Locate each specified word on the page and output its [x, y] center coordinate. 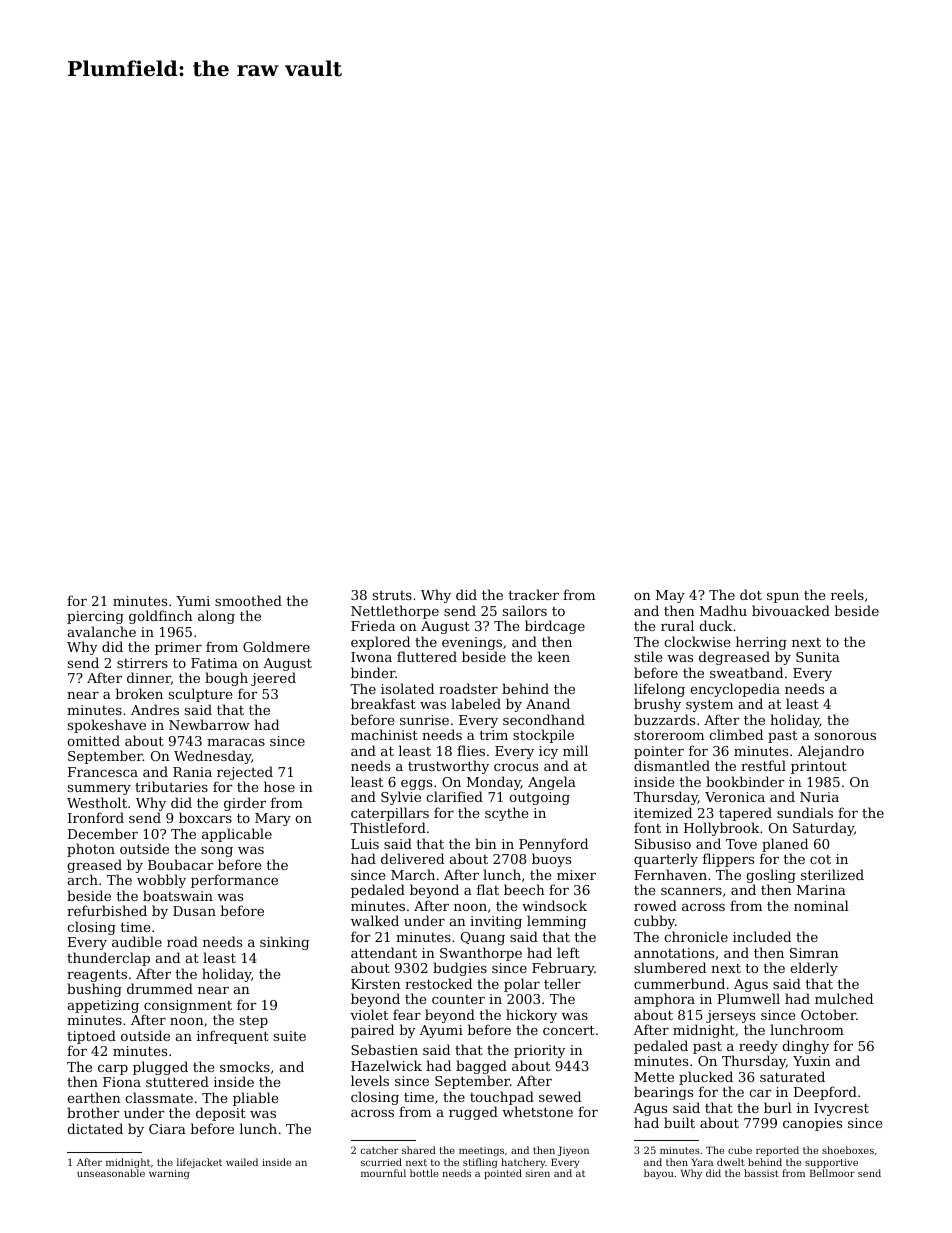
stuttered [177, 1081]
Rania [192, 772]
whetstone [537, 1111]
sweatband [746, 672]
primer [178, 648]
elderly [814, 969]
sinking [284, 943]
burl [778, 1107]
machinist [384, 734]
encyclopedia [735, 690]
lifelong [659, 690]
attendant [384, 952]
